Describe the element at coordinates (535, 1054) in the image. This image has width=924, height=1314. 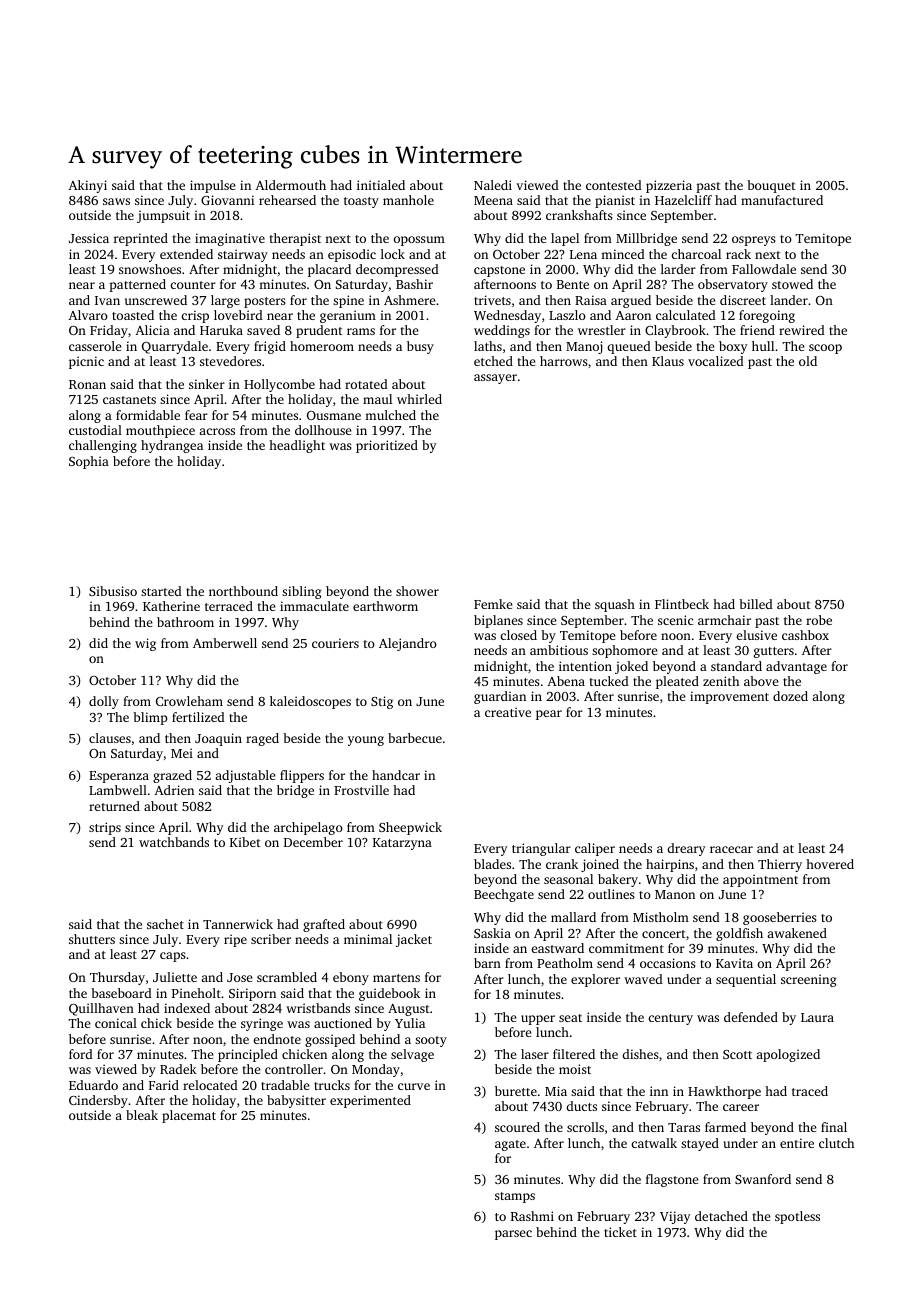
I see `laser` at that location.
